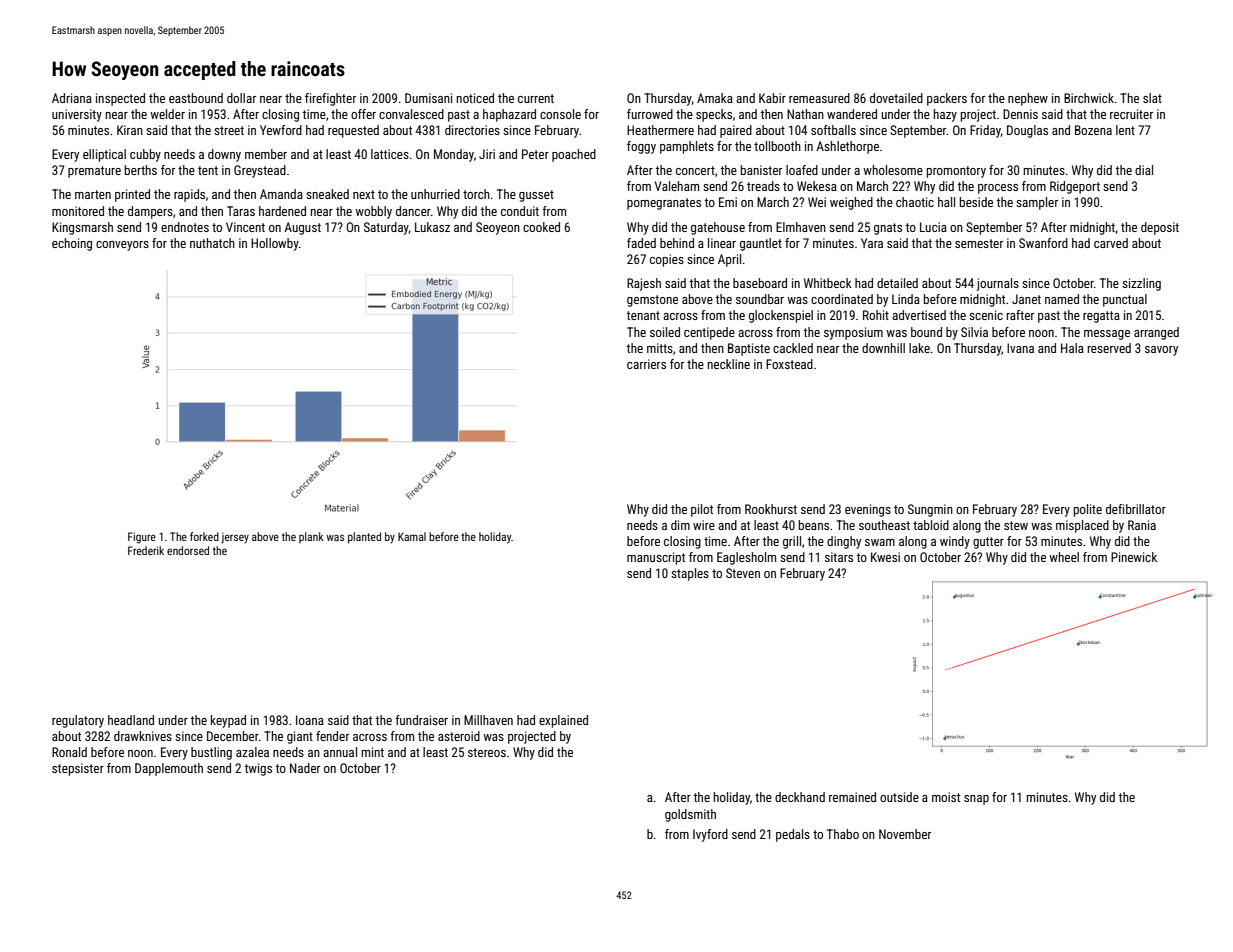 This page has height=952, width=1233. I want to click on mitts, so click(660, 348).
